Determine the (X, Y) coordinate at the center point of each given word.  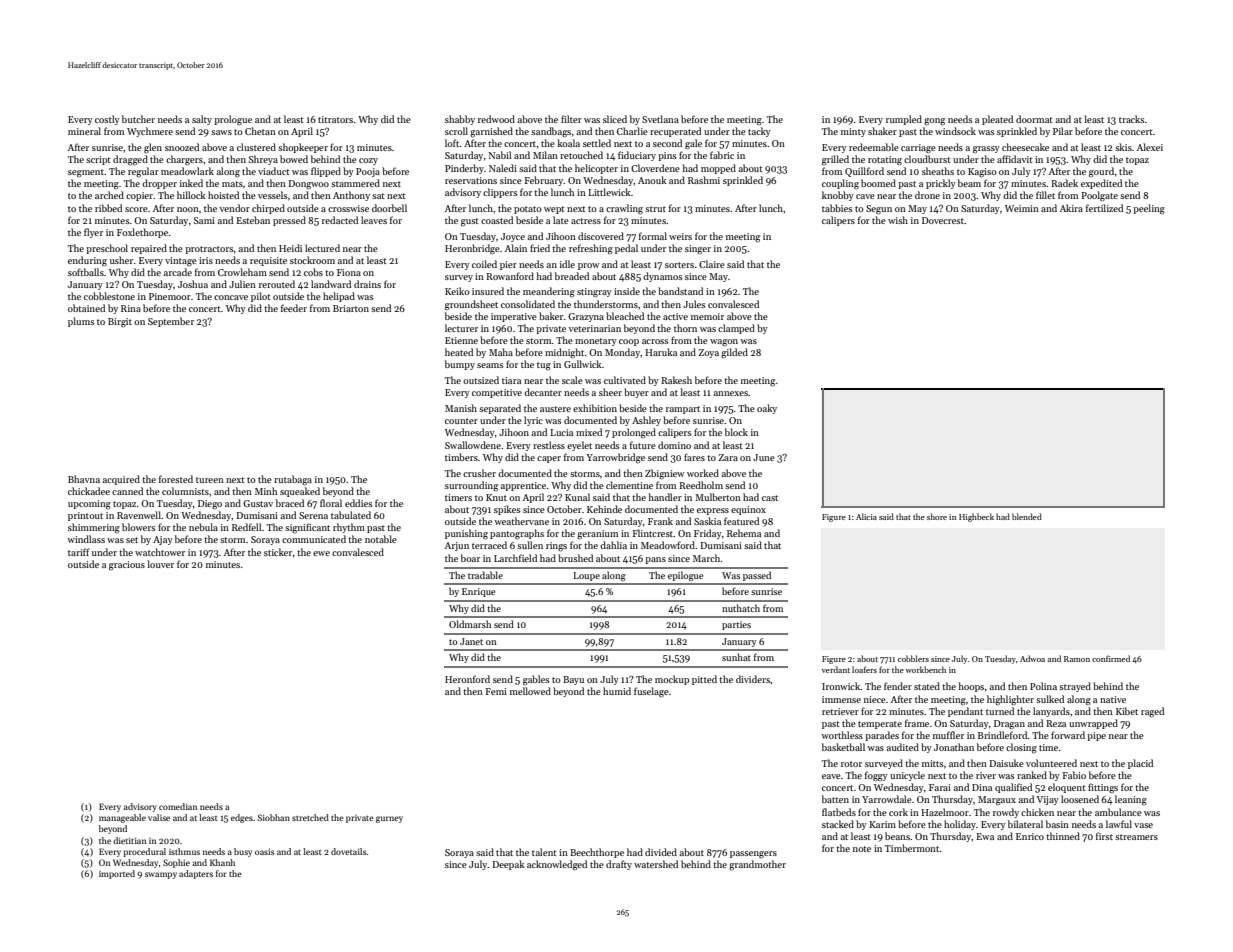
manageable (122, 818)
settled (597, 143)
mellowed (530, 691)
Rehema (744, 533)
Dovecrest (943, 220)
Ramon (1077, 659)
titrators (335, 119)
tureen (210, 480)
